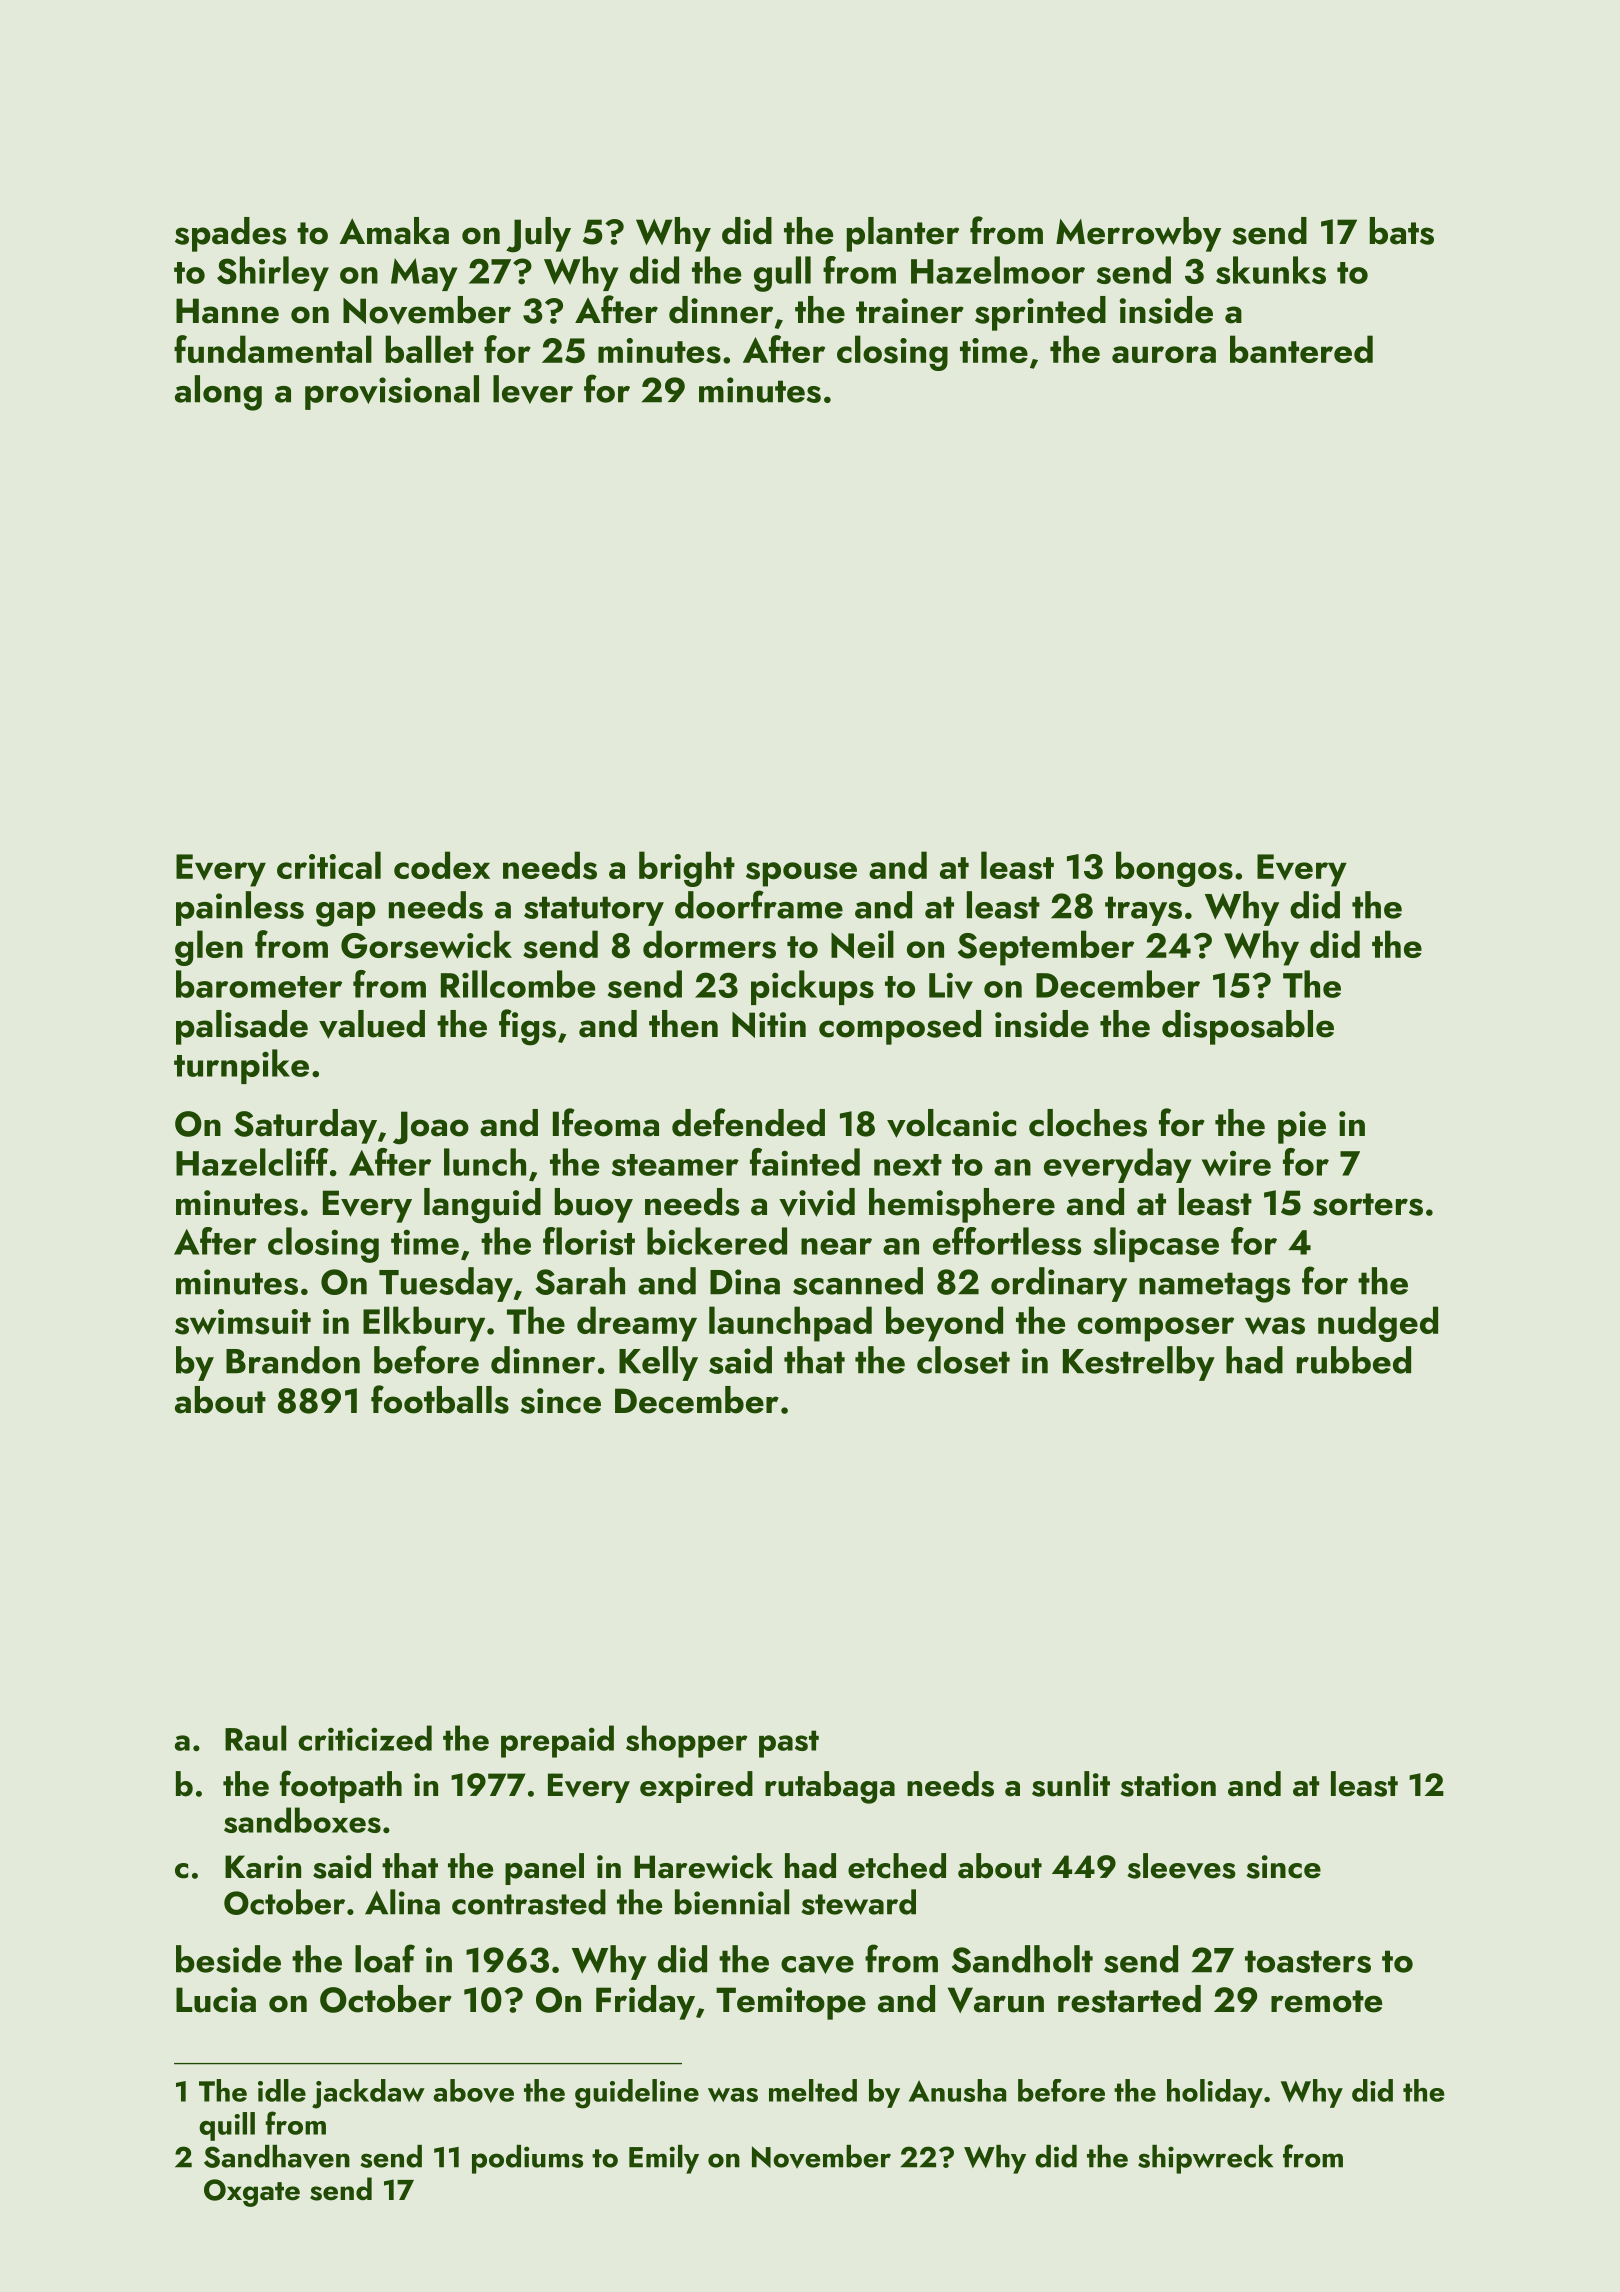 This image has width=1620, height=2292. What do you see at coordinates (1168, 1785) in the image?
I see `station` at bounding box center [1168, 1785].
